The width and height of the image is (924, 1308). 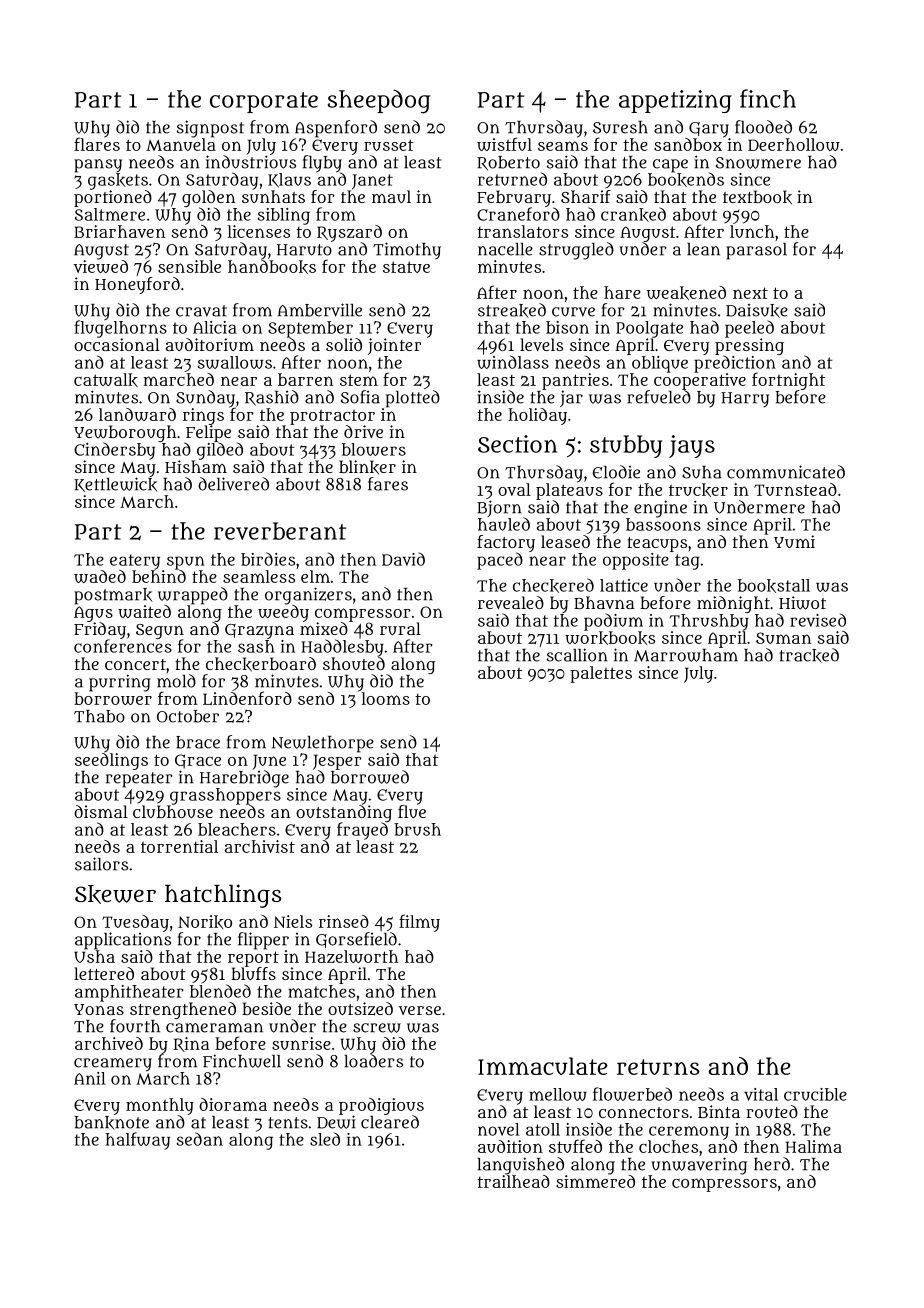 I want to click on crucible, so click(x=815, y=1094).
